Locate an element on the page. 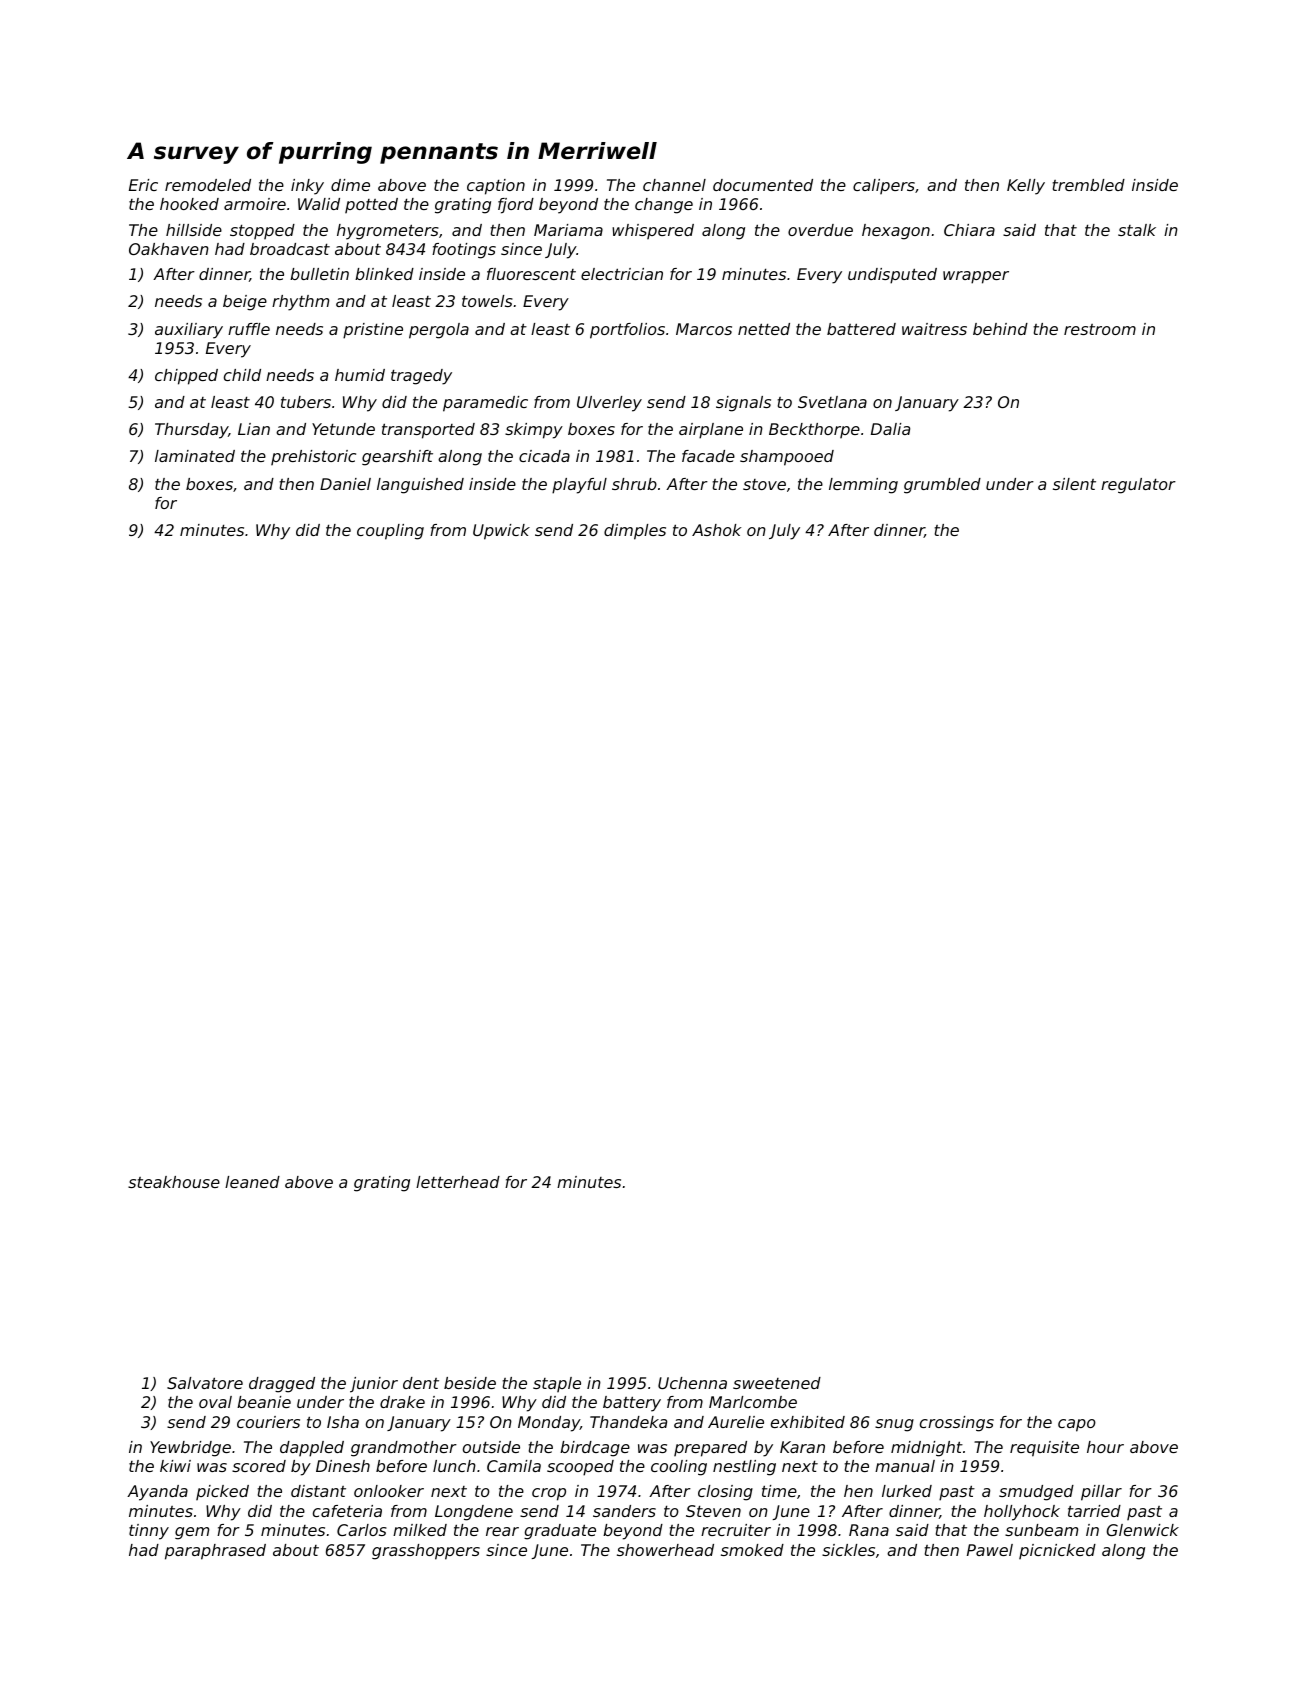 The width and height of the page is (1307, 1691). blinked is located at coordinates (384, 274).
